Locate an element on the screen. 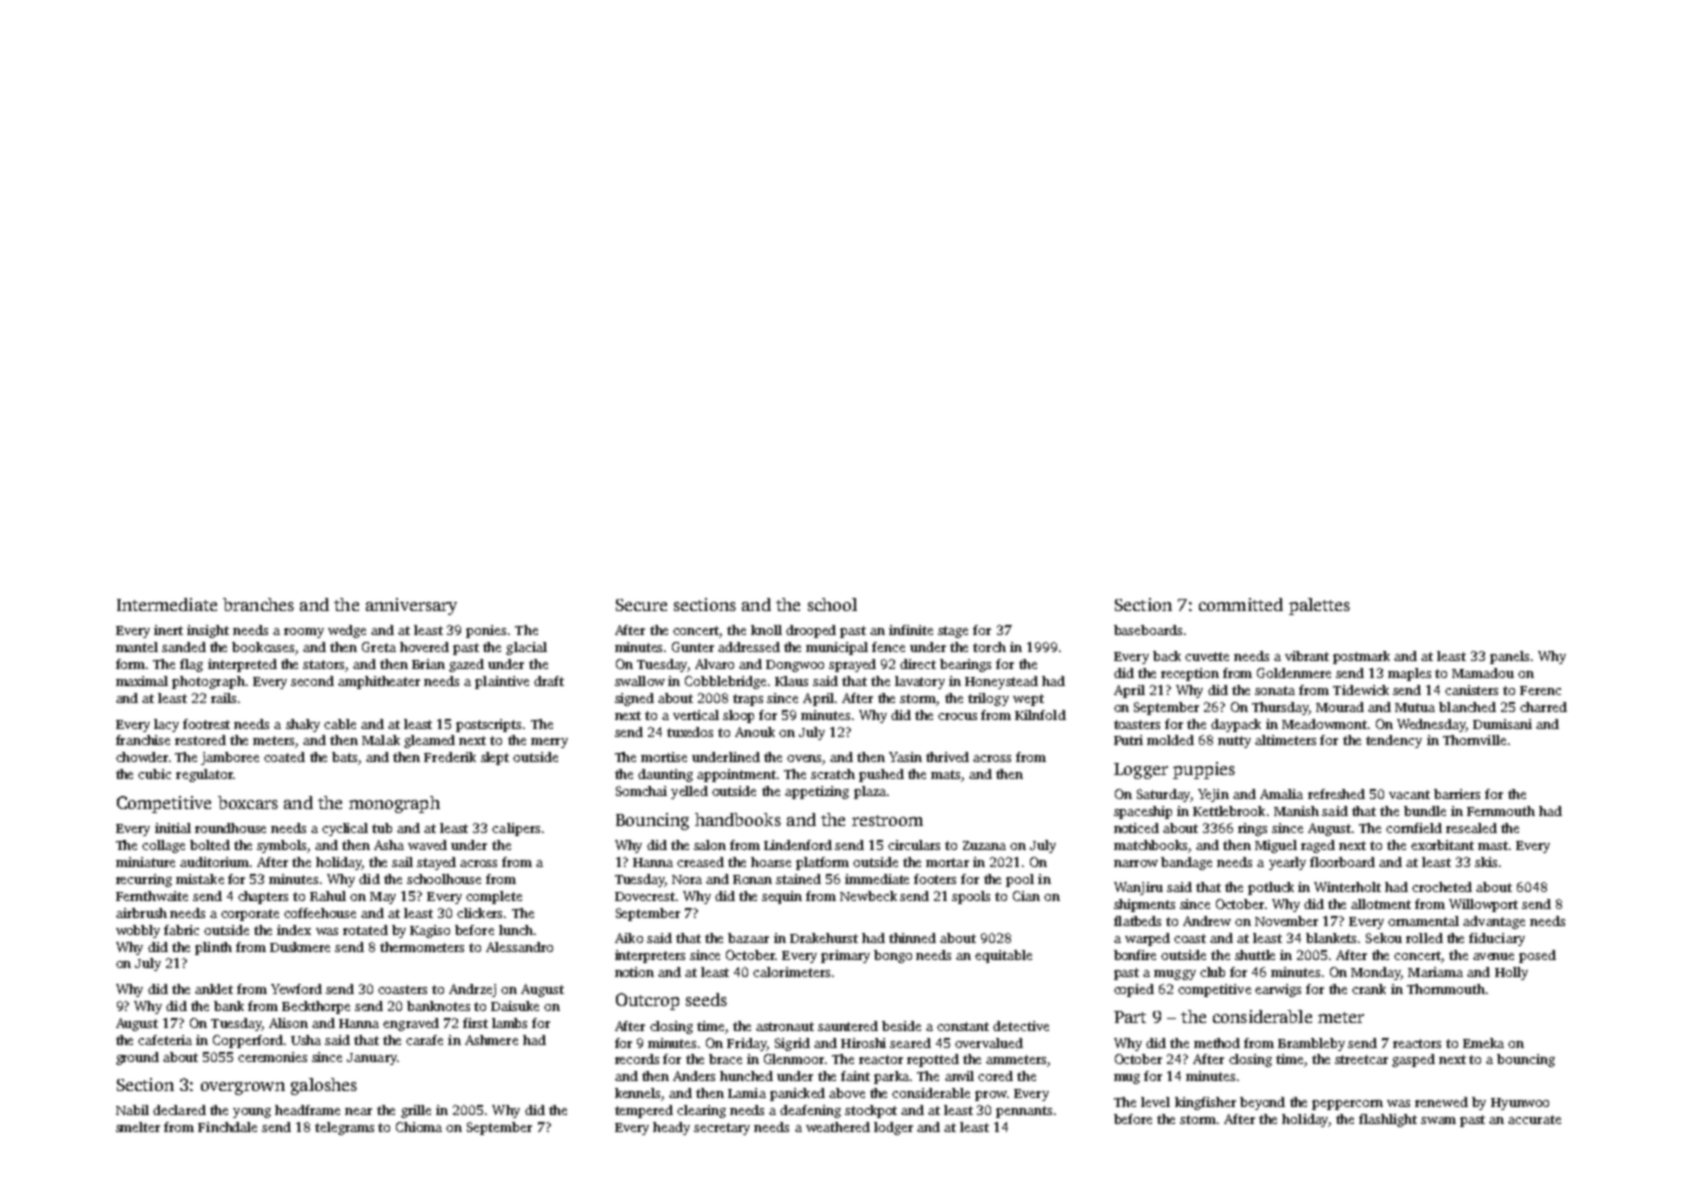  crocheted is located at coordinates (1442, 887).
